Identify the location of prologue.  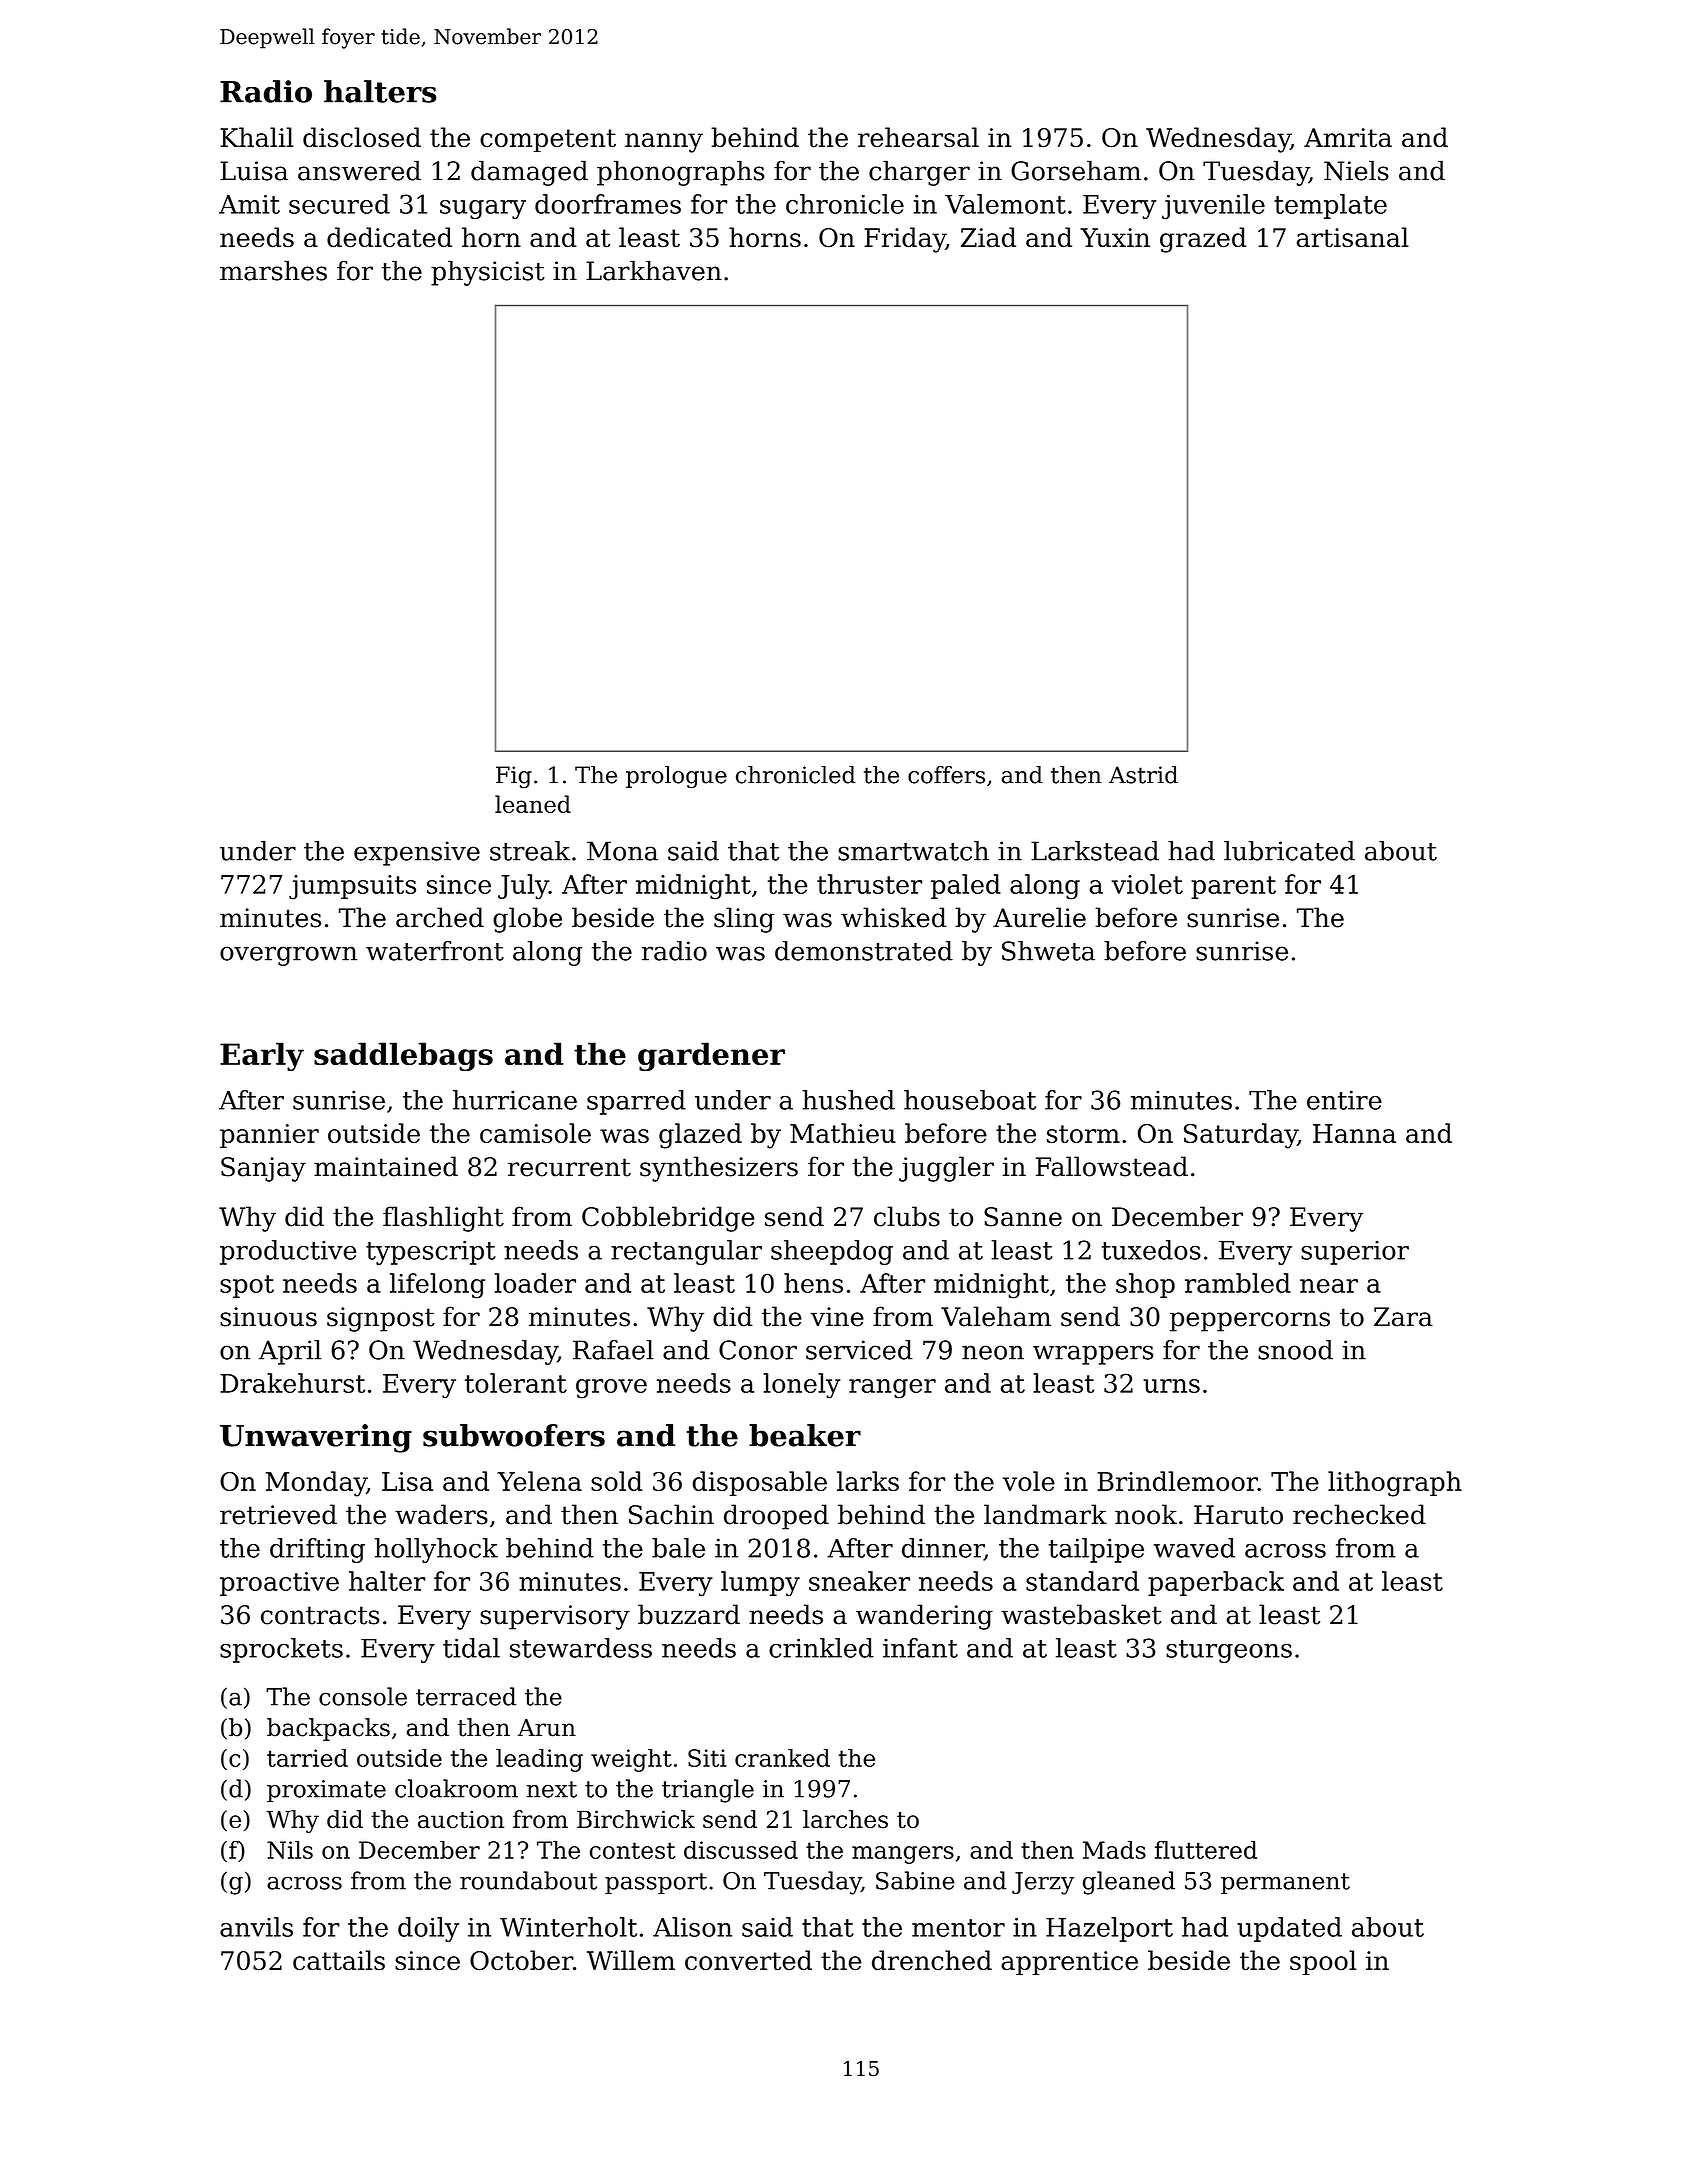
(676, 777).
